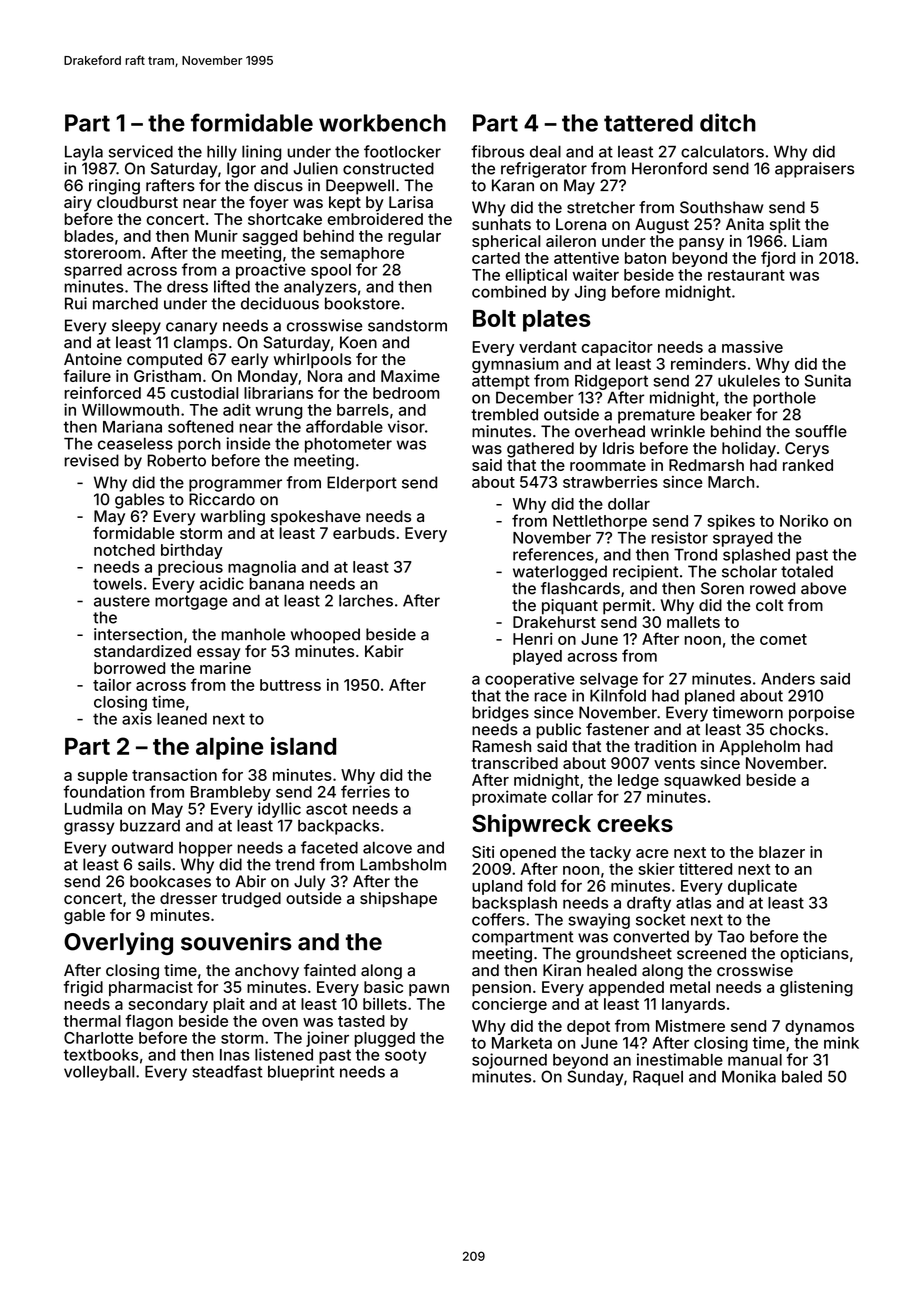  Describe the element at coordinates (533, 639) in the screenshot. I see `Henri` at that location.
